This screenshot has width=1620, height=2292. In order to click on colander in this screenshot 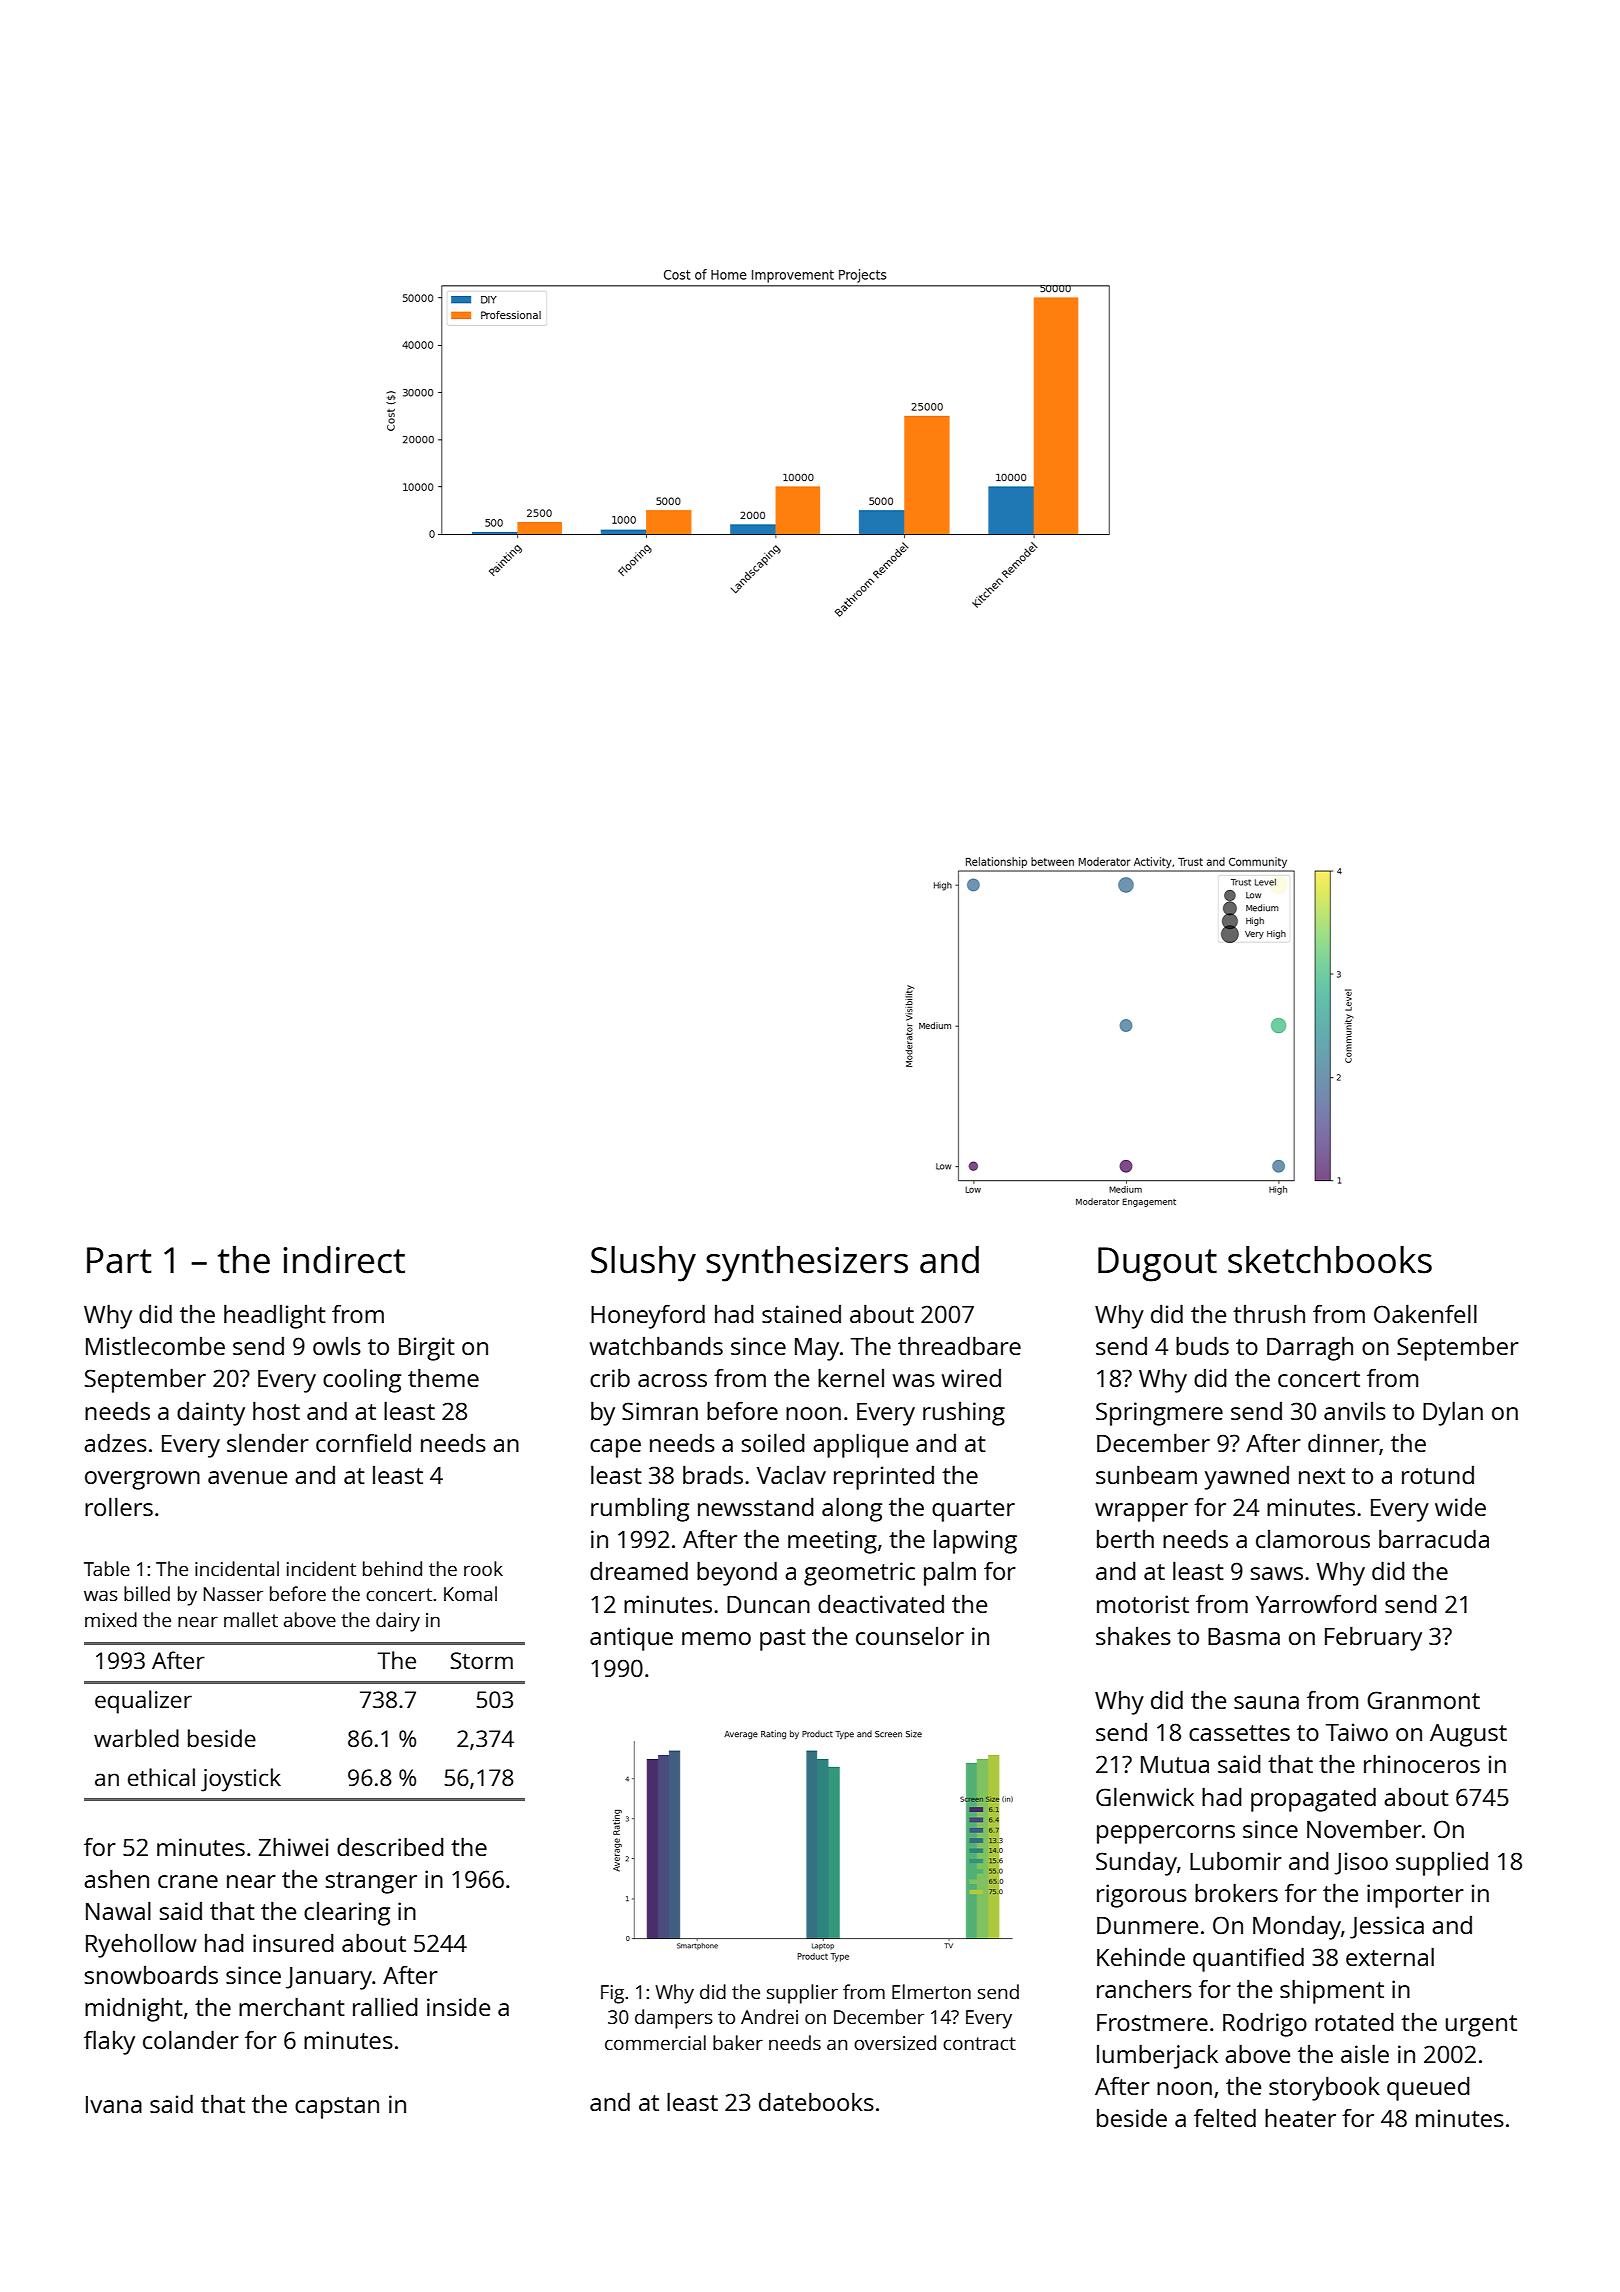, I will do `click(191, 2039)`.
